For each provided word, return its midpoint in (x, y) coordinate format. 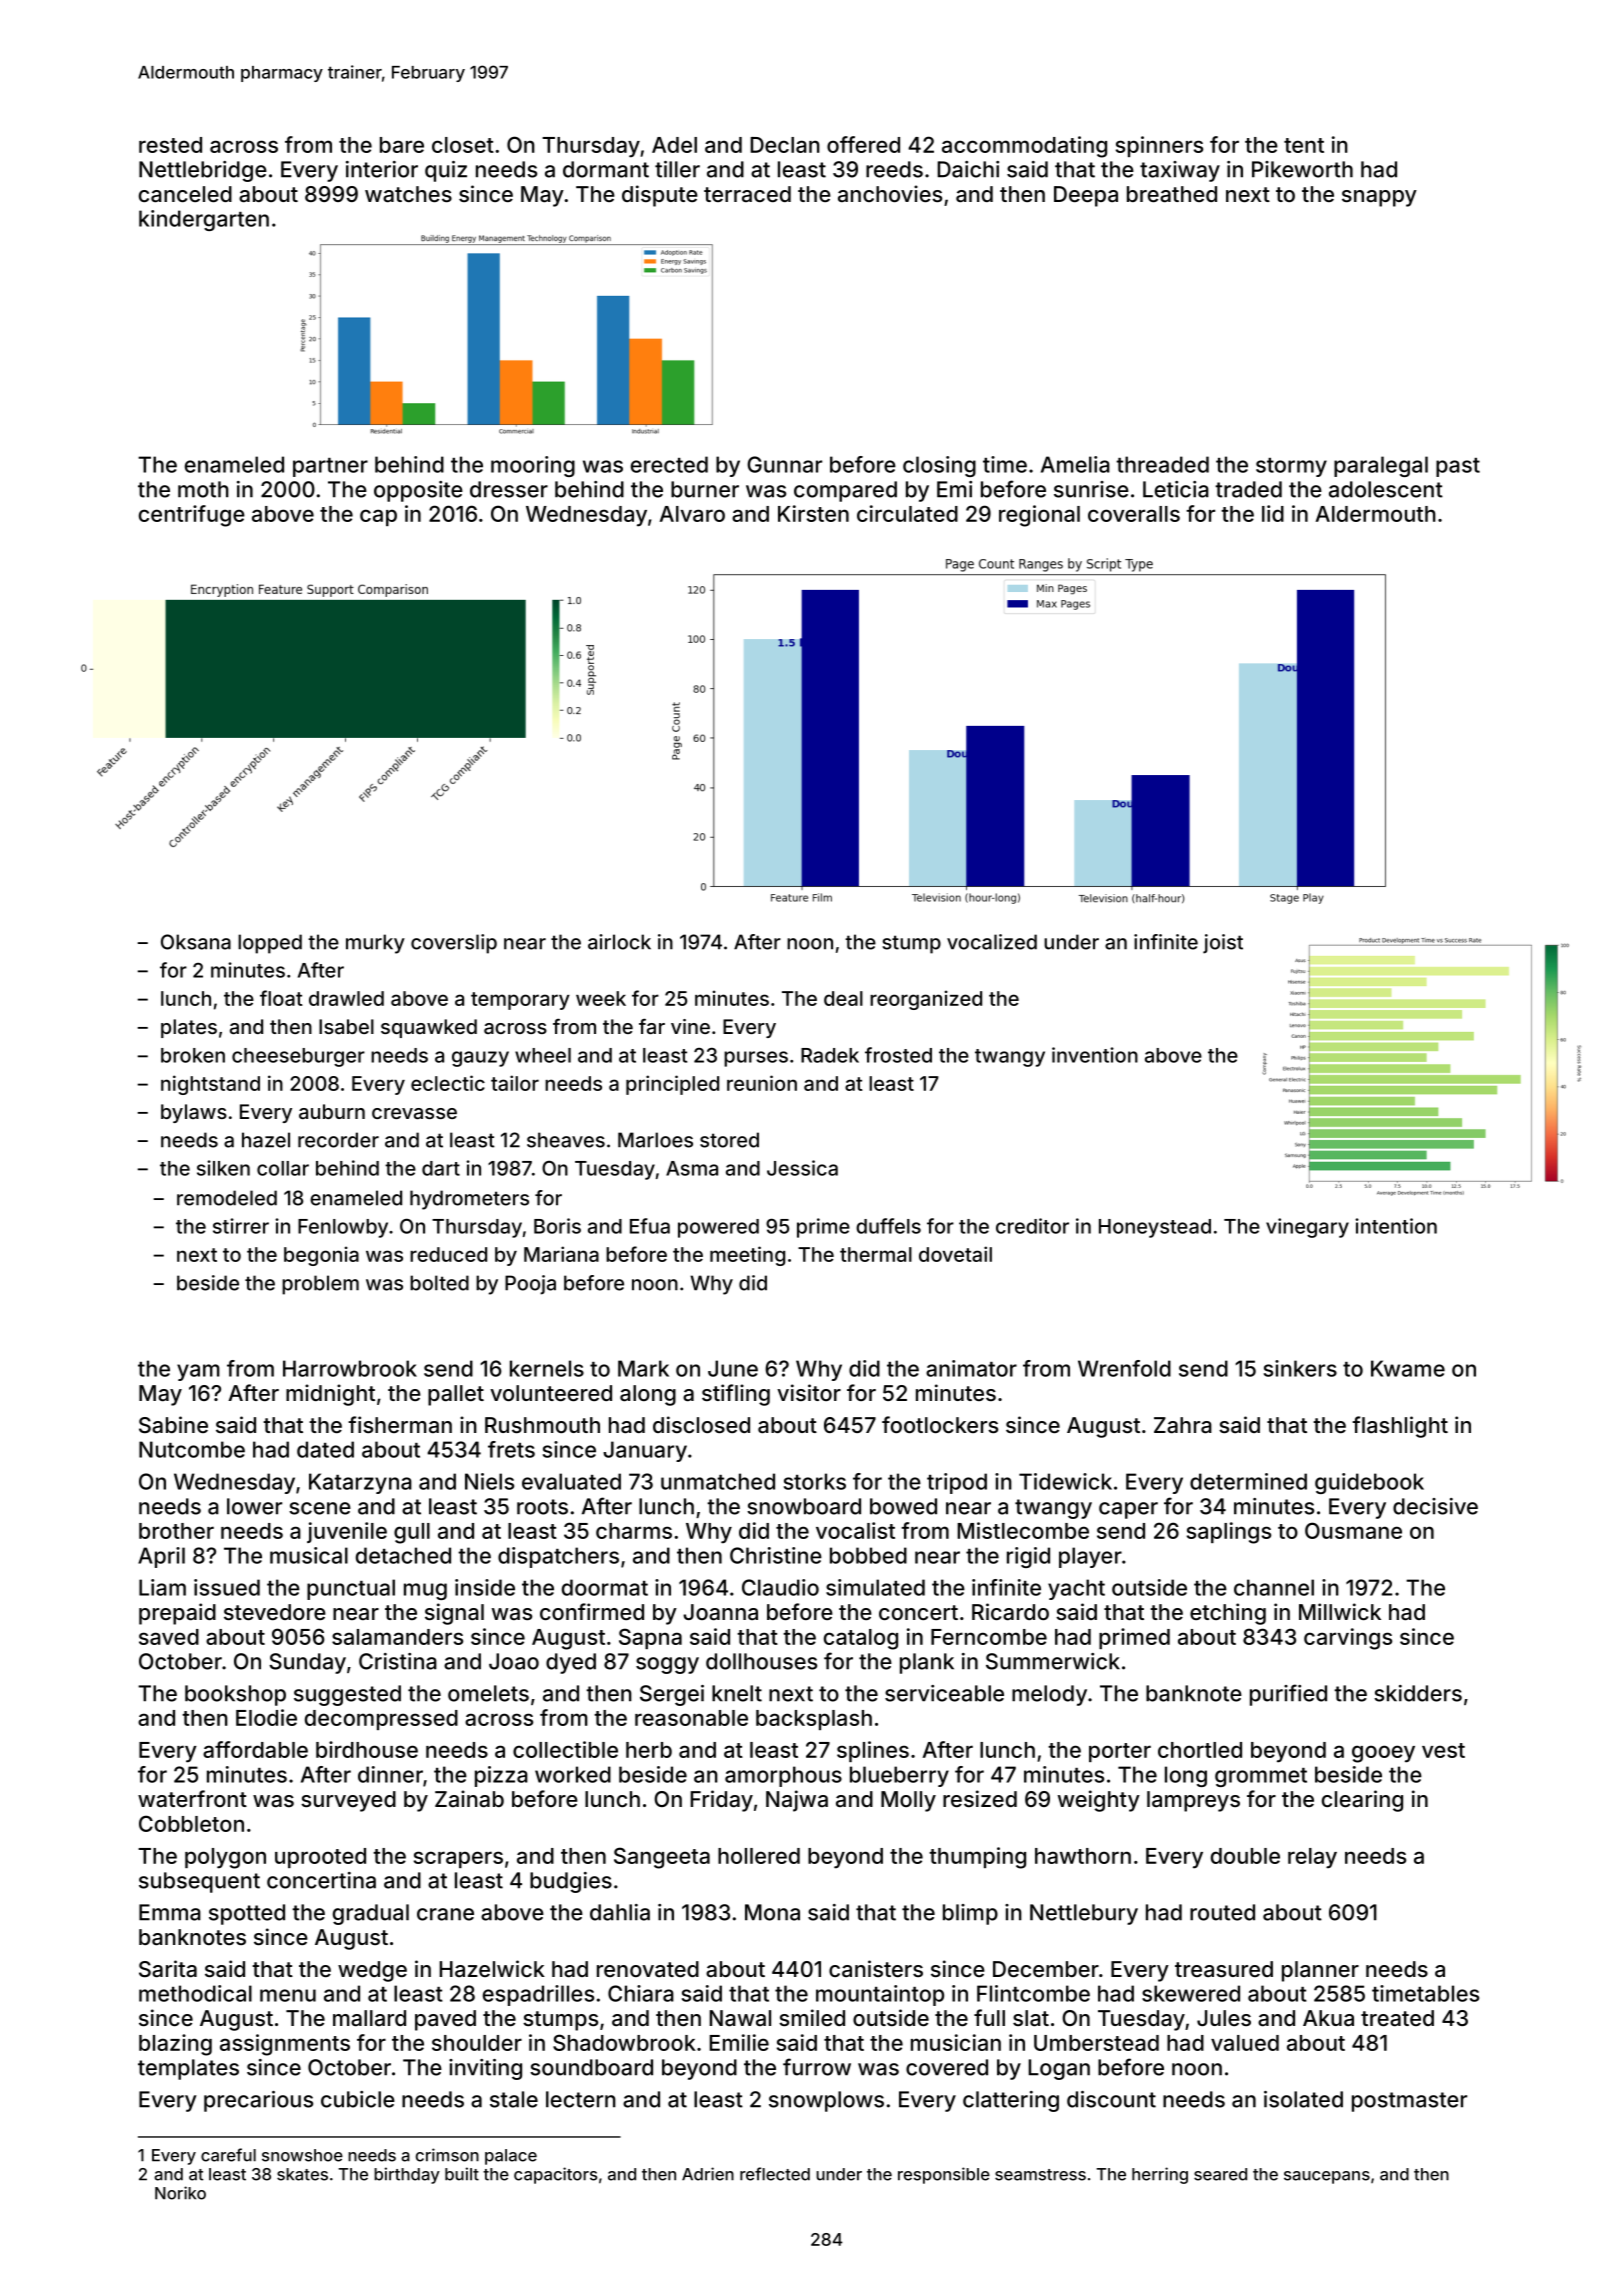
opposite (418, 491)
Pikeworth (1302, 169)
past (1458, 467)
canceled (185, 194)
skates (302, 2174)
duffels (888, 1226)
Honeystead (1155, 1228)
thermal (876, 1254)
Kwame (1408, 1368)
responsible (944, 2175)
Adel (674, 145)
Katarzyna (360, 1483)
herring (1160, 2175)
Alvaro (692, 514)
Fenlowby (343, 1228)
